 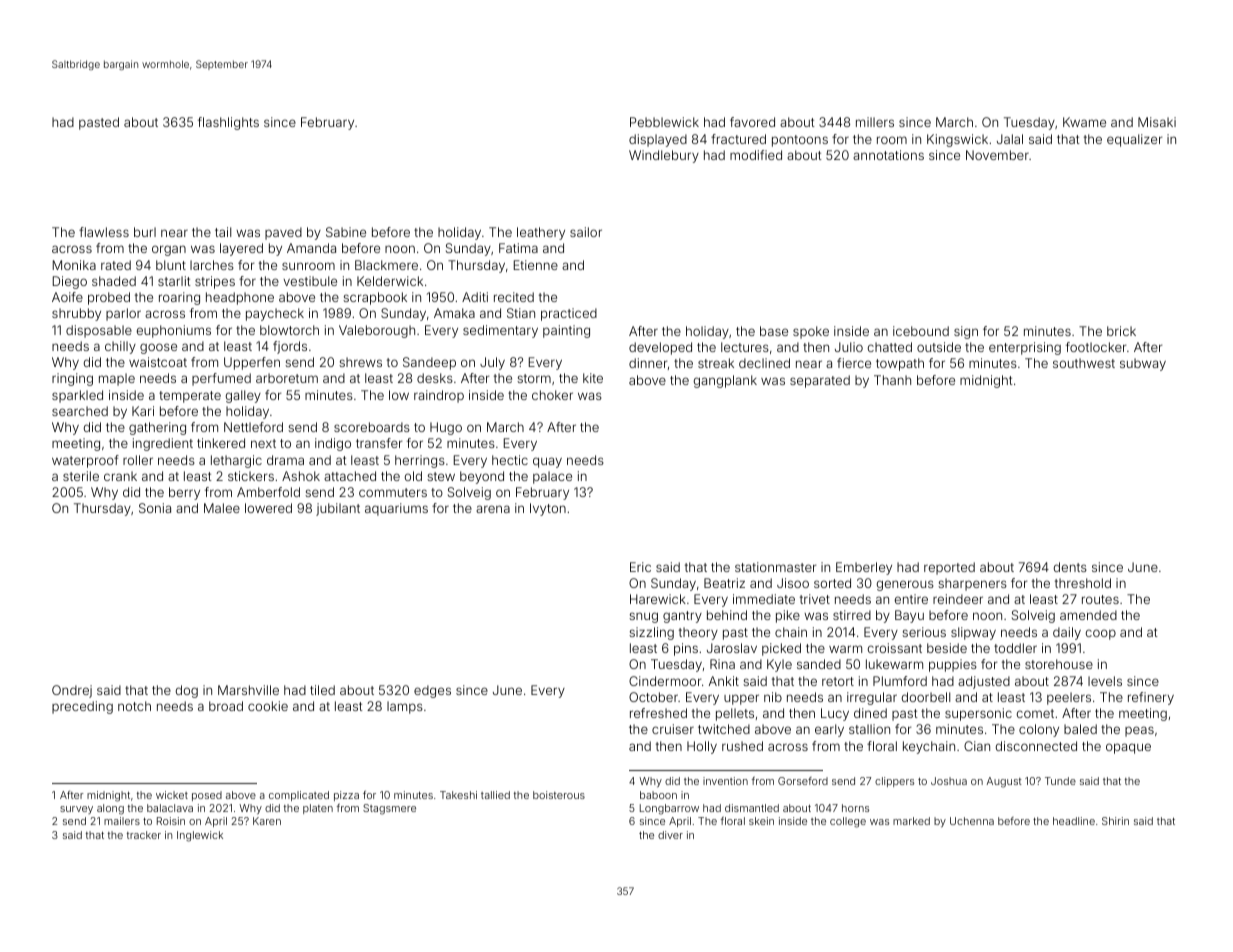 I want to click on posed, so click(x=207, y=796).
